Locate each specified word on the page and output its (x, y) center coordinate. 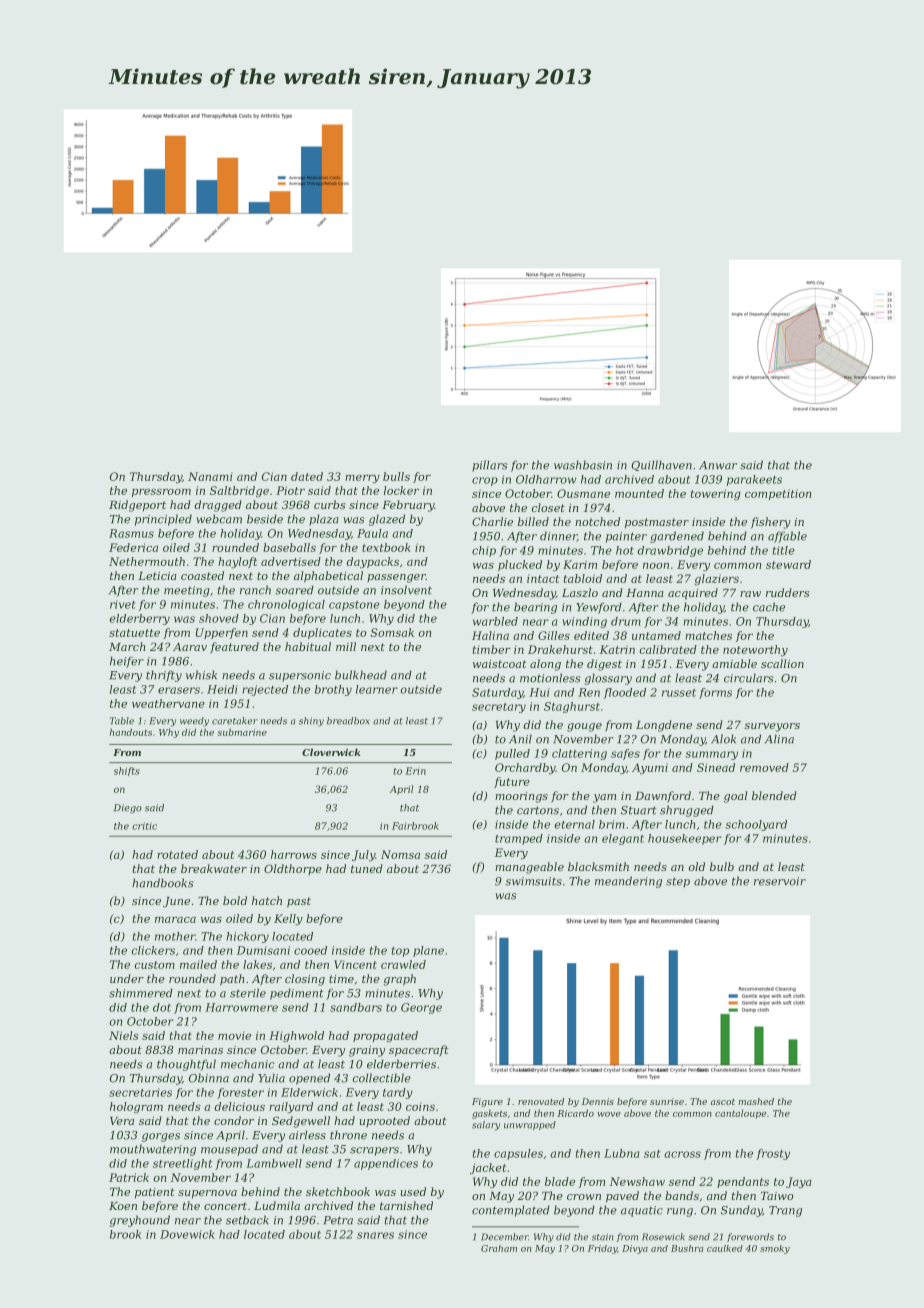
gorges (161, 1137)
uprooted (385, 1121)
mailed (198, 964)
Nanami (210, 476)
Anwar (718, 465)
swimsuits (533, 881)
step (678, 882)
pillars (489, 466)
